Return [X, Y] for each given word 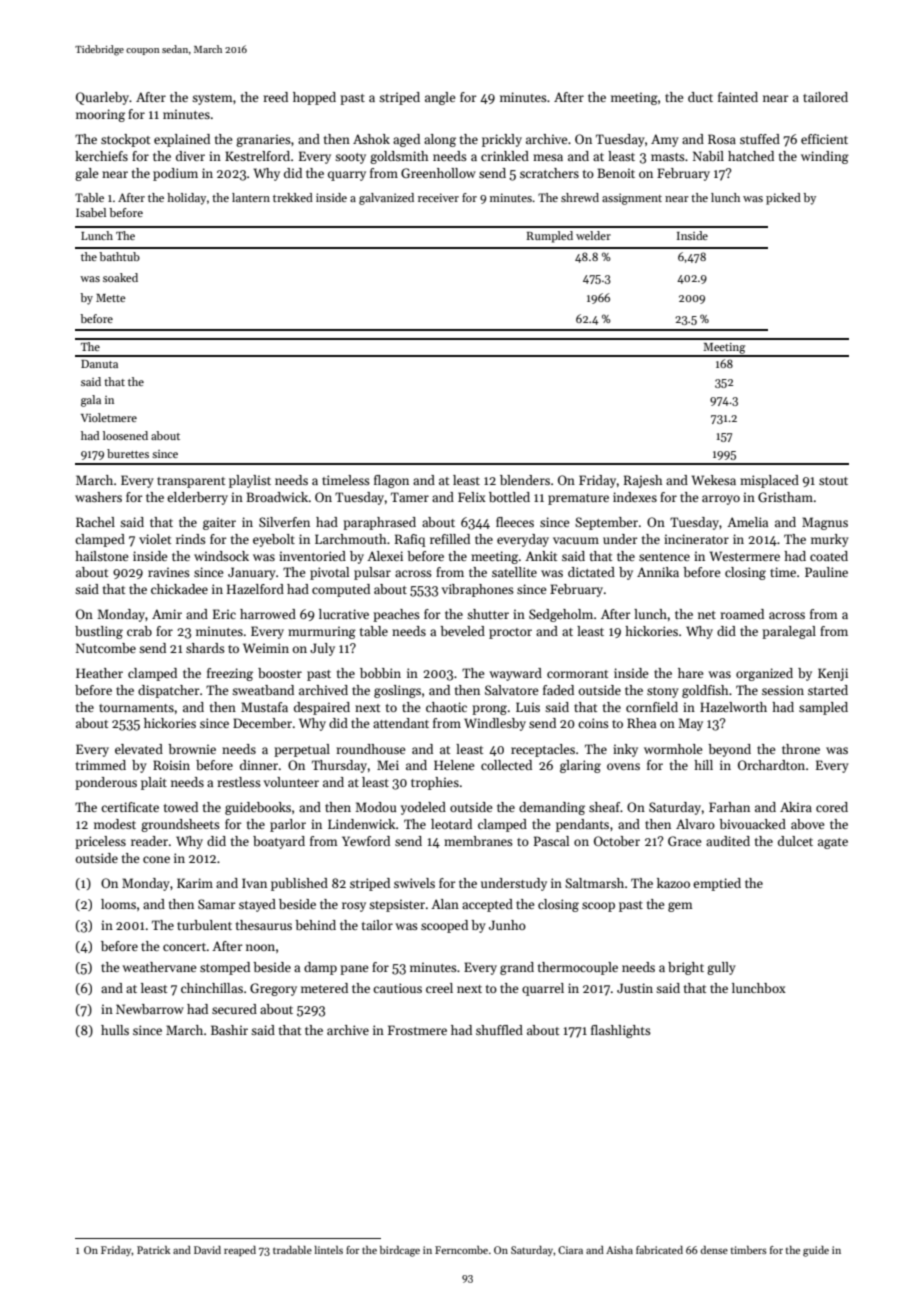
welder [593, 235]
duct [700, 97]
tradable [292, 1250]
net [707, 615]
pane [354, 970]
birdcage [400, 1251]
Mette [111, 298]
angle [440, 98]
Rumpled [550, 237]
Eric [224, 614]
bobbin [380, 673]
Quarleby [102, 98]
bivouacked [752, 824]
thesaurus [264, 925]
